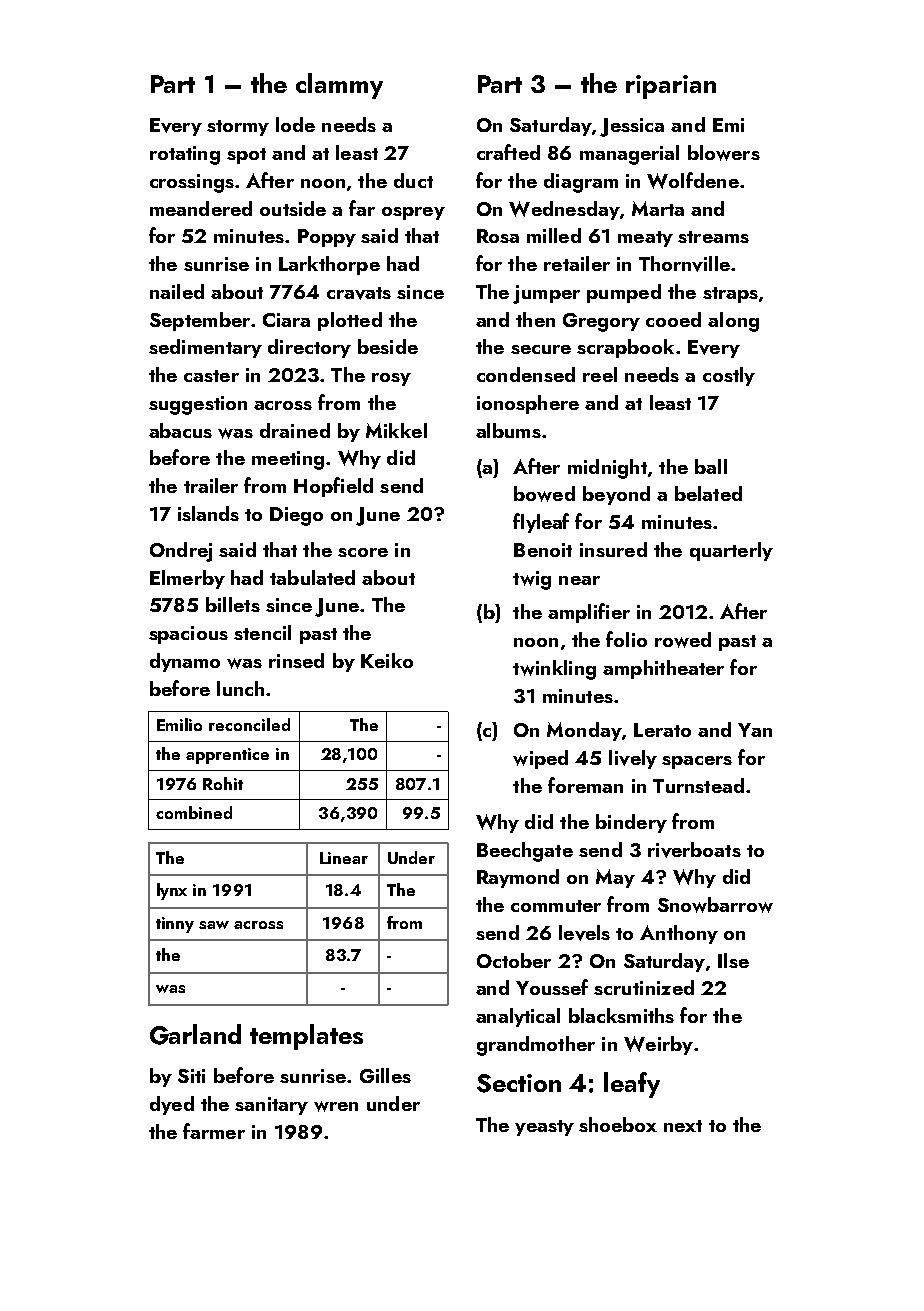 The width and height of the image is (924, 1311). I want to click on farmer, so click(214, 1131).
